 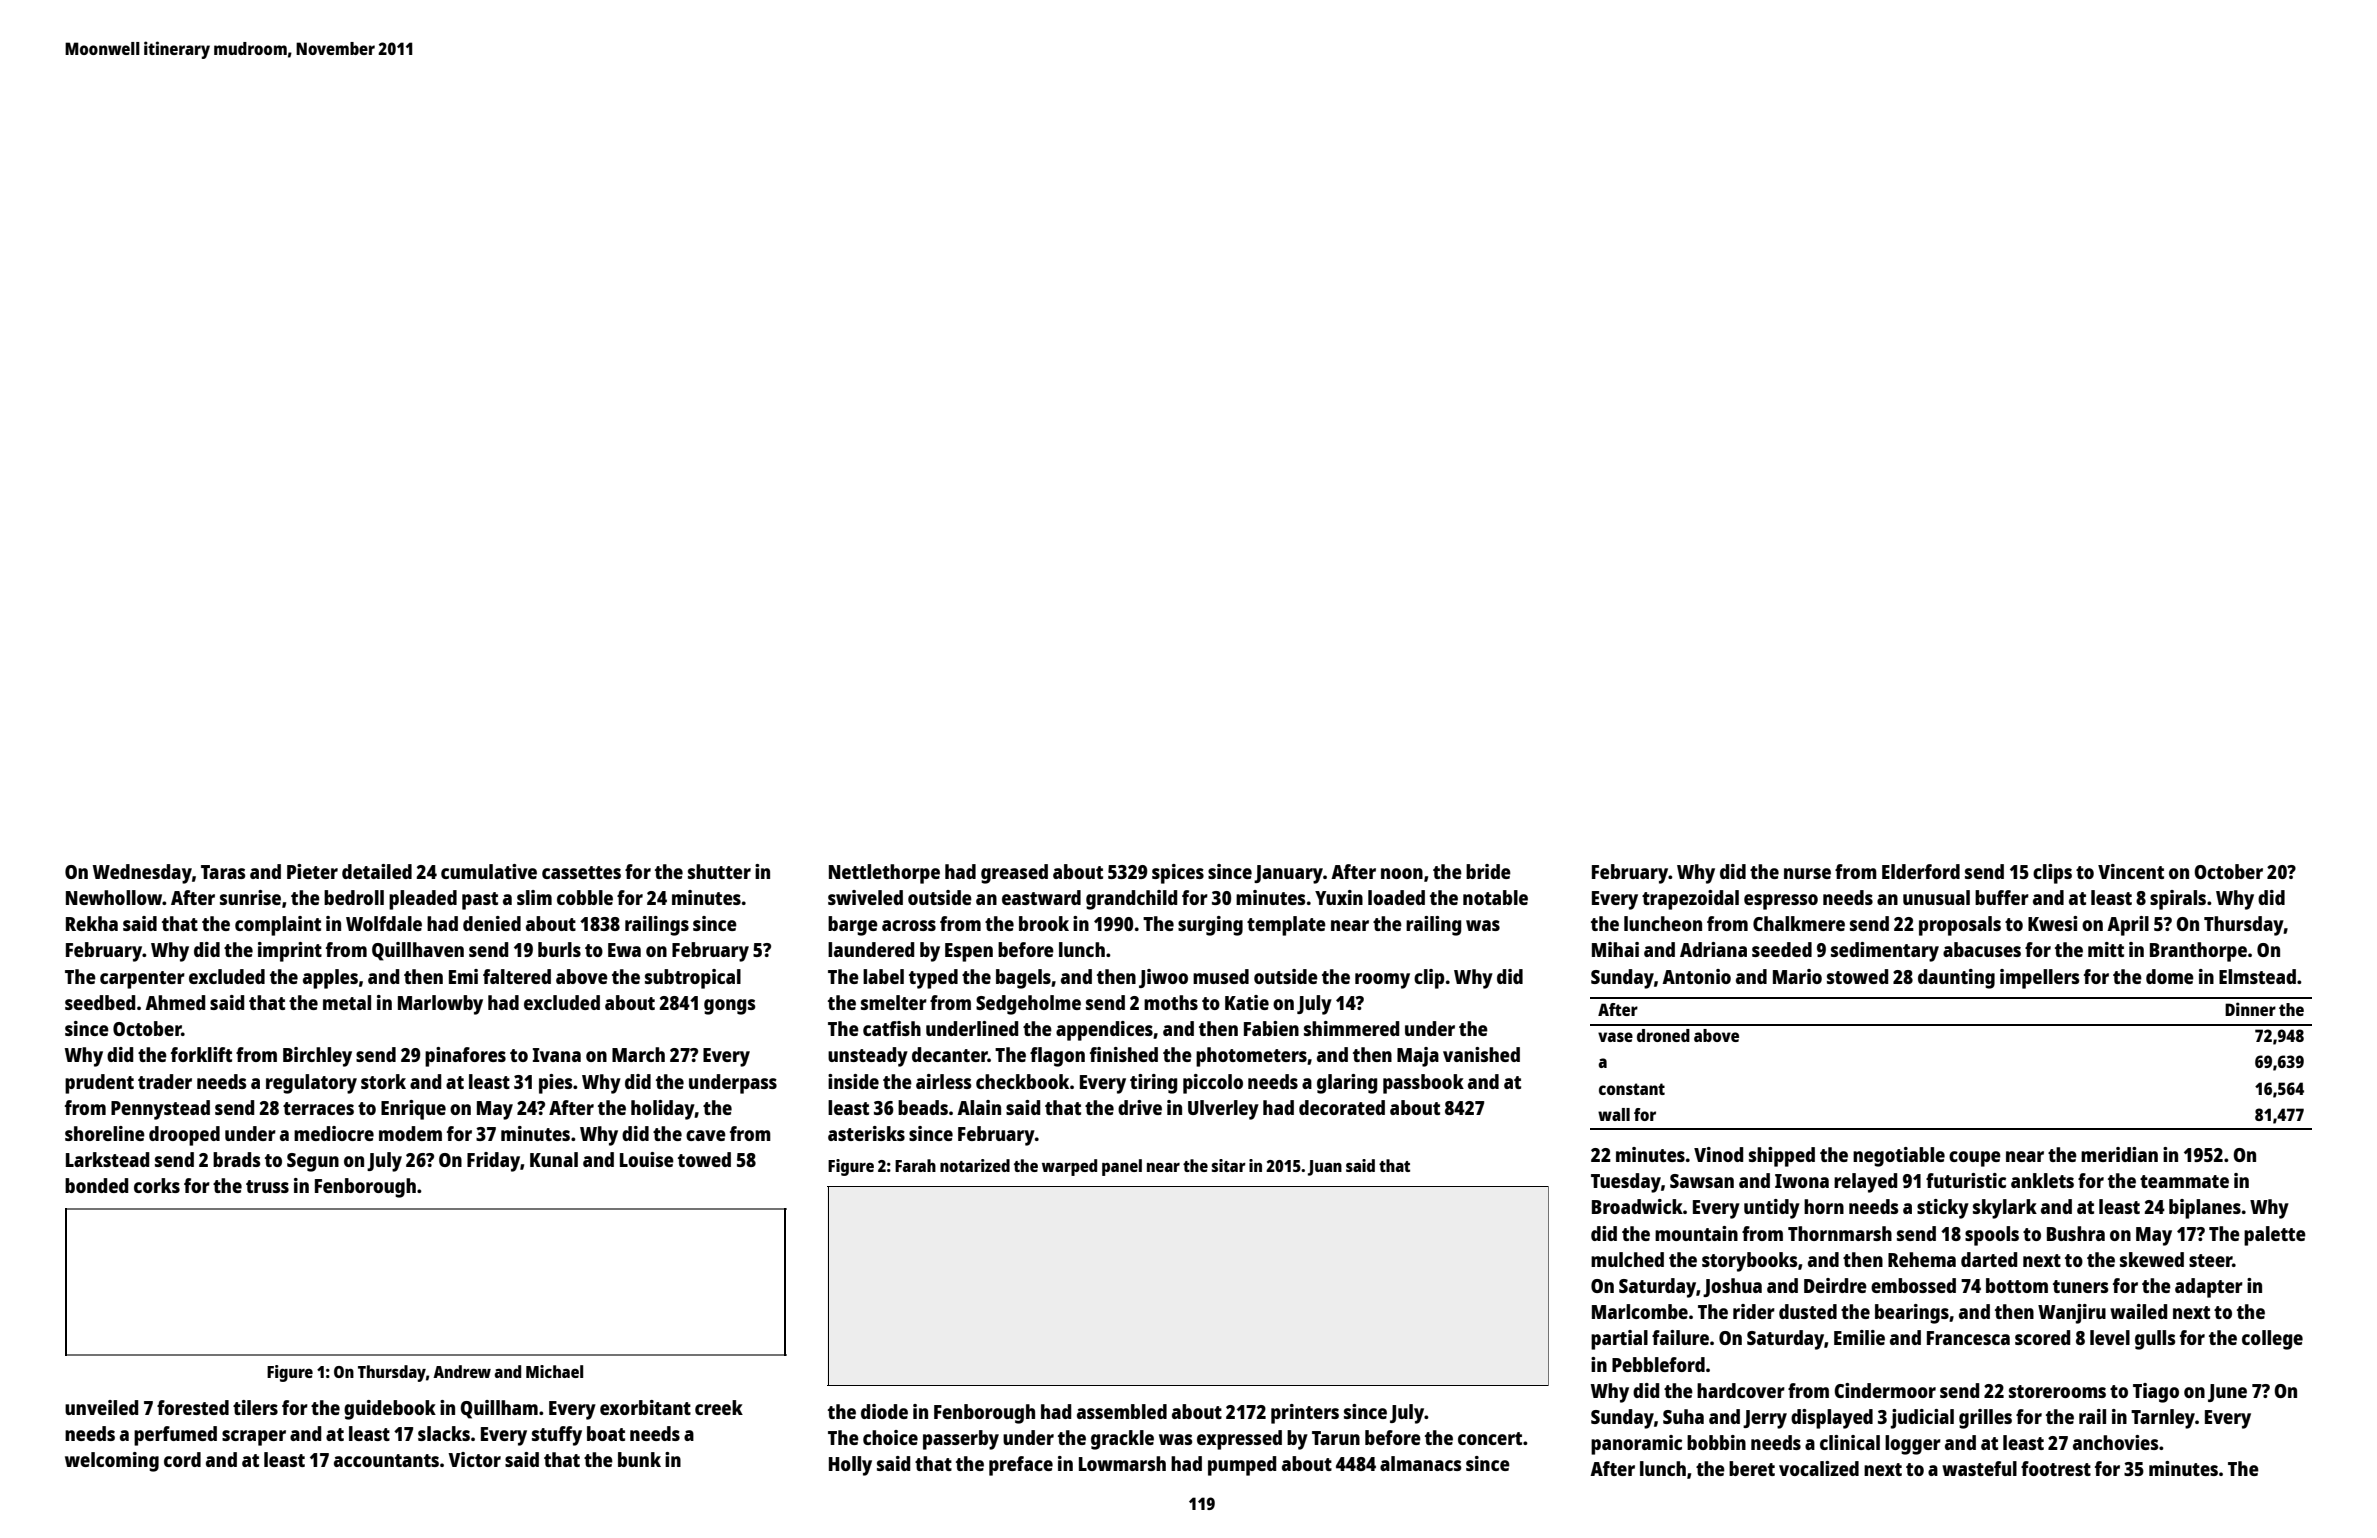 What do you see at coordinates (2131, 871) in the document?
I see `Vincent` at bounding box center [2131, 871].
